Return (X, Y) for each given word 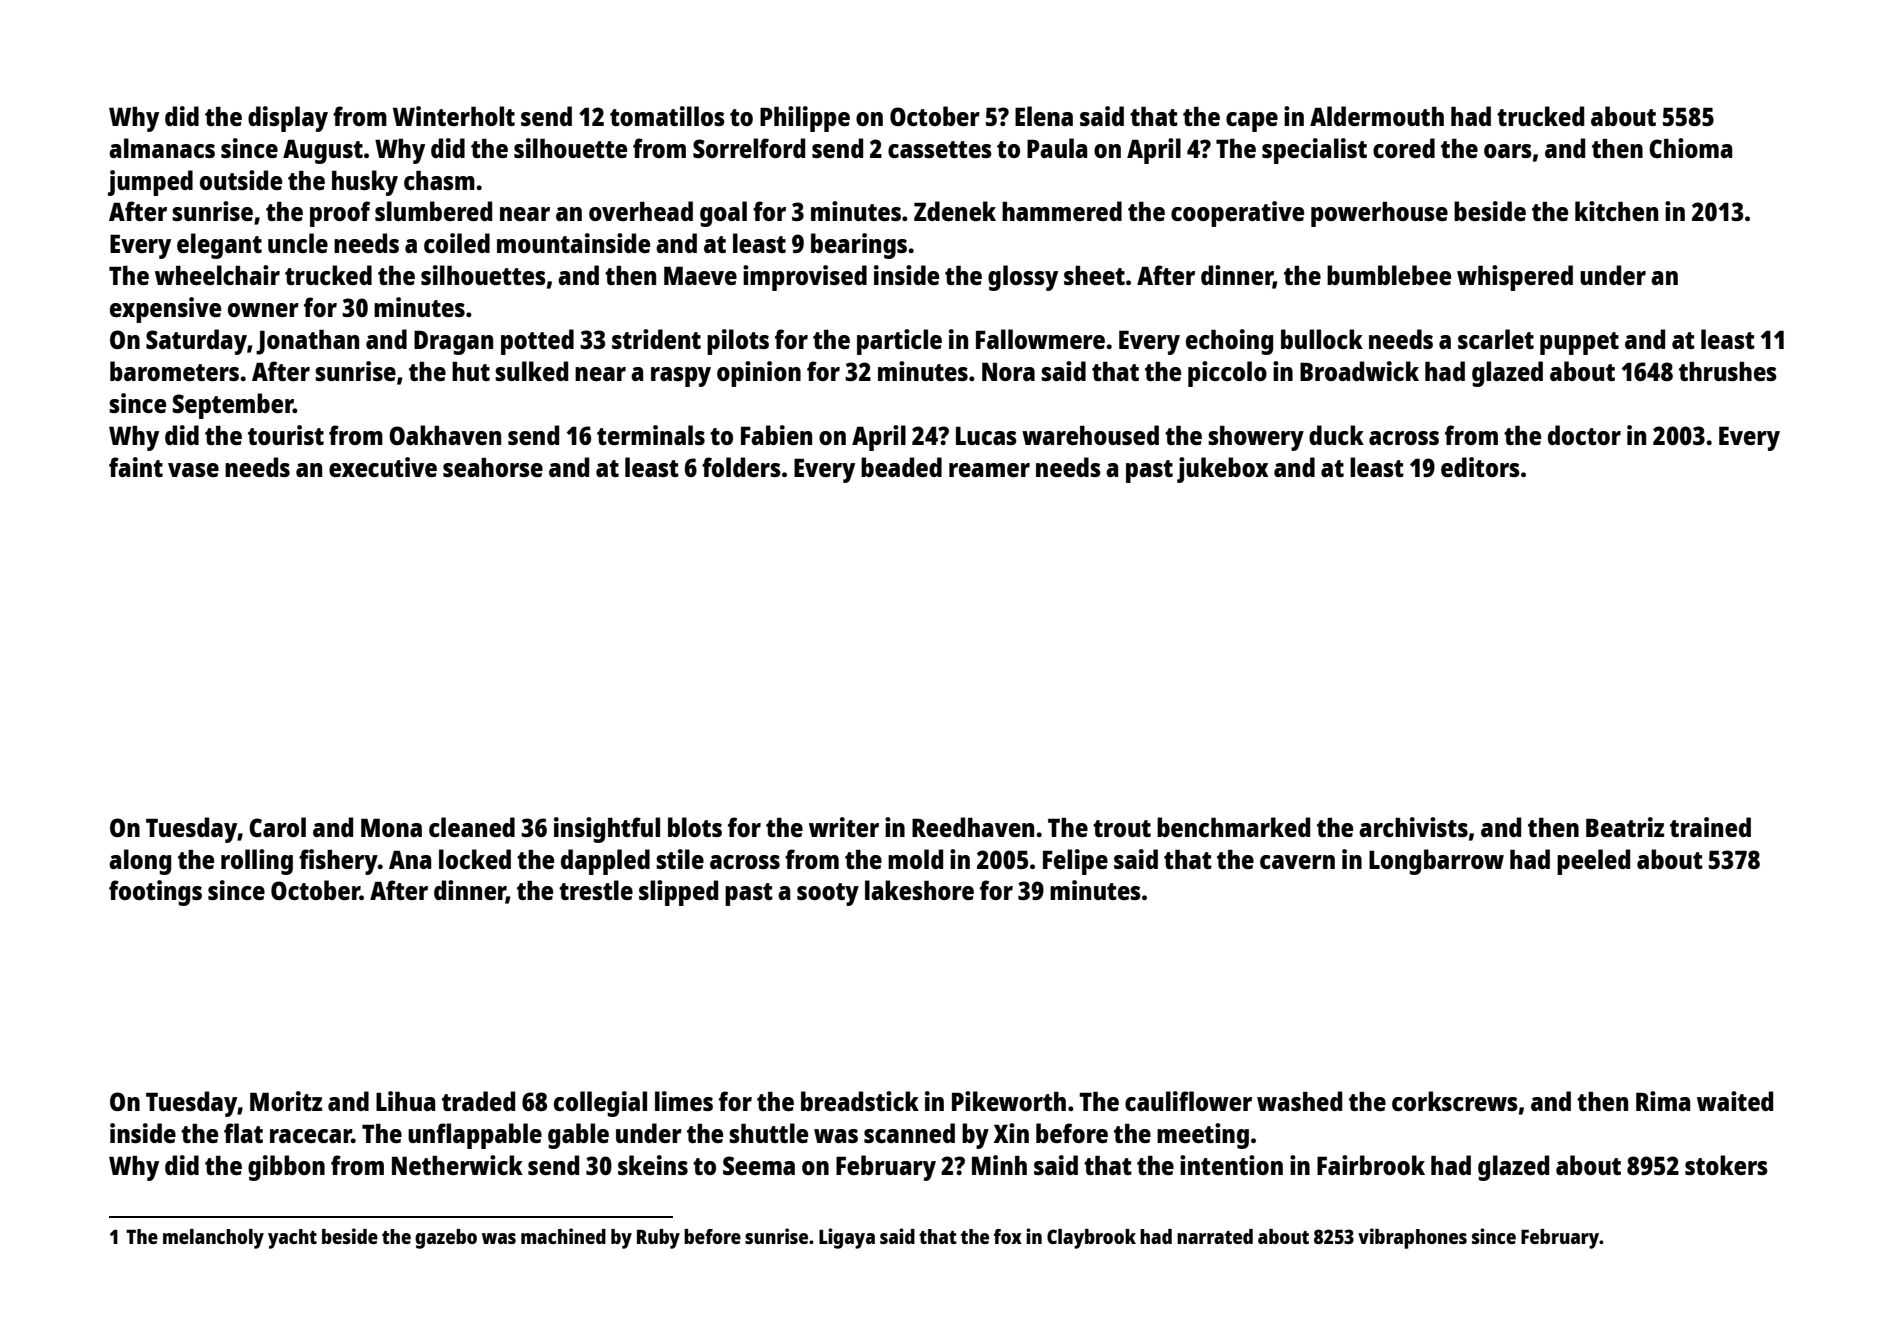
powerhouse (1379, 214)
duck (1336, 435)
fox (1008, 1236)
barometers (174, 371)
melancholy (213, 1239)
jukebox (1223, 470)
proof (340, 214)
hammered (1062, 211)
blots (695, 827)
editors (1480, 467)
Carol (277, 827)
